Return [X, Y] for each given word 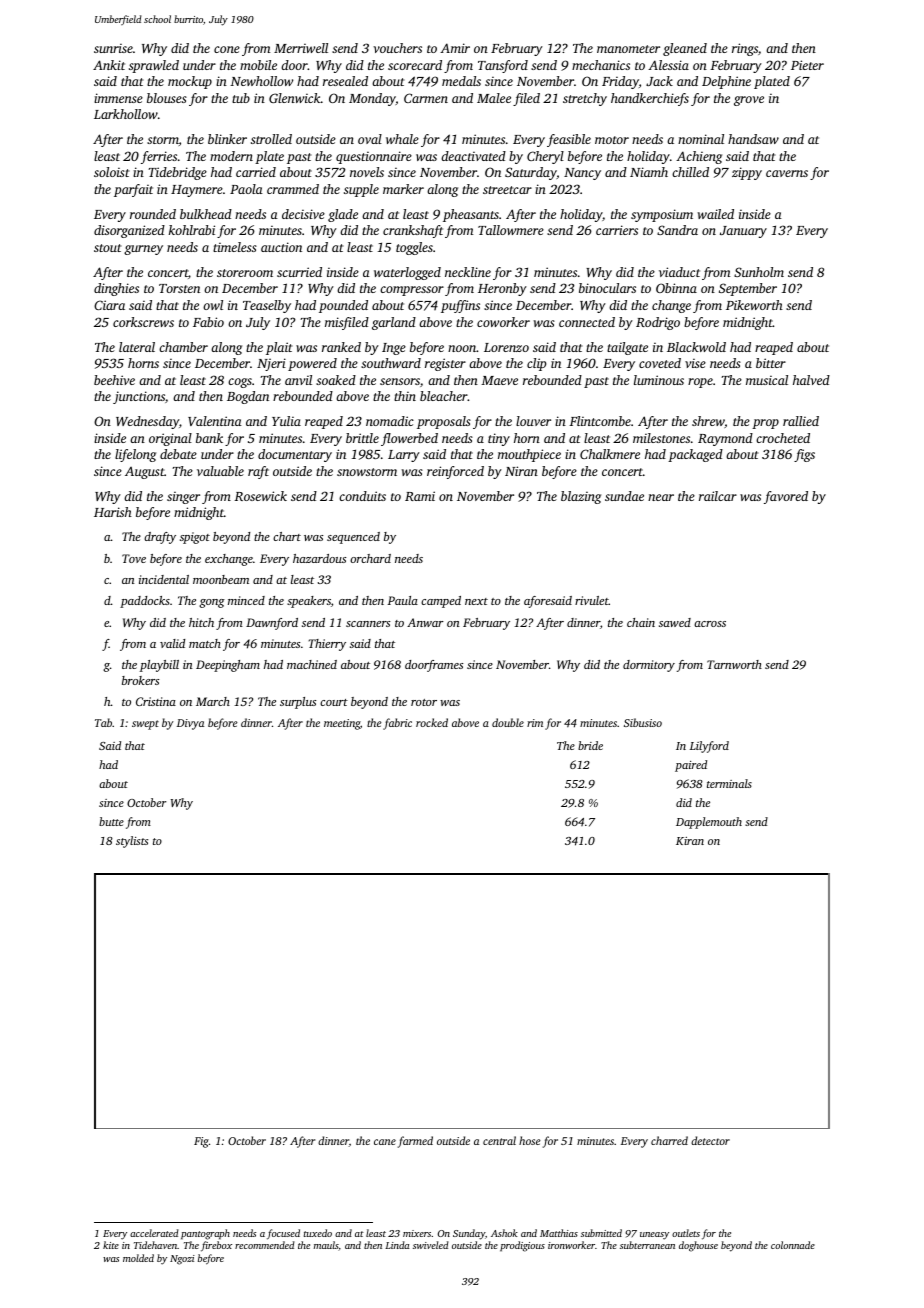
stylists [132, 842]
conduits [362, 496]
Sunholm [759, 272]
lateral [137, 347]
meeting [342, 724]
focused [283, 1234]
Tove [134, 558]
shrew [708, 422]
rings [745, 49]
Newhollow [261, 81]
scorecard [415, 65]
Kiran [690, 841]
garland [394, 323]
